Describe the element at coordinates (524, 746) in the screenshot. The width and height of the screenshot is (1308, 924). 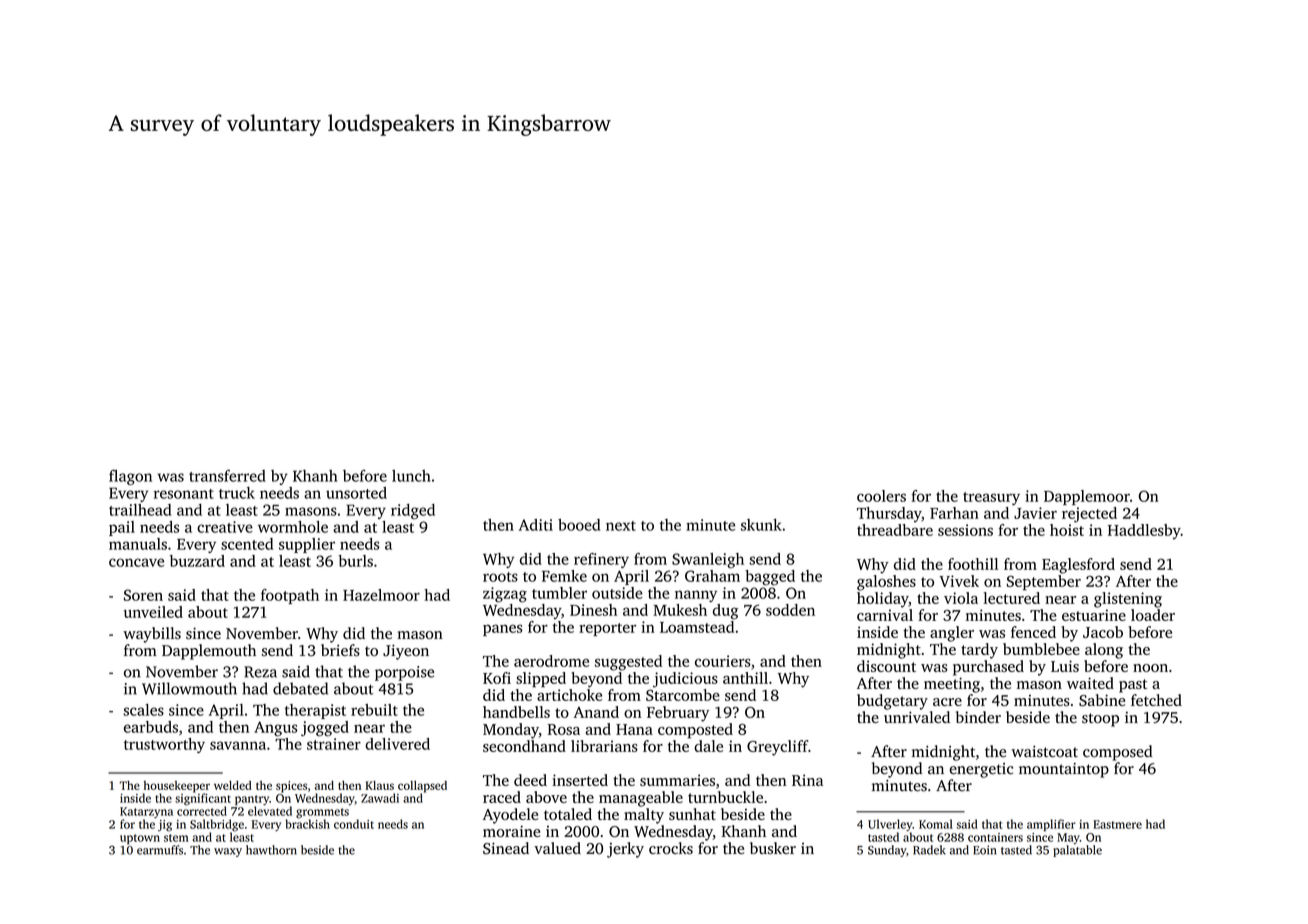
I see `secondhand` at that location.
